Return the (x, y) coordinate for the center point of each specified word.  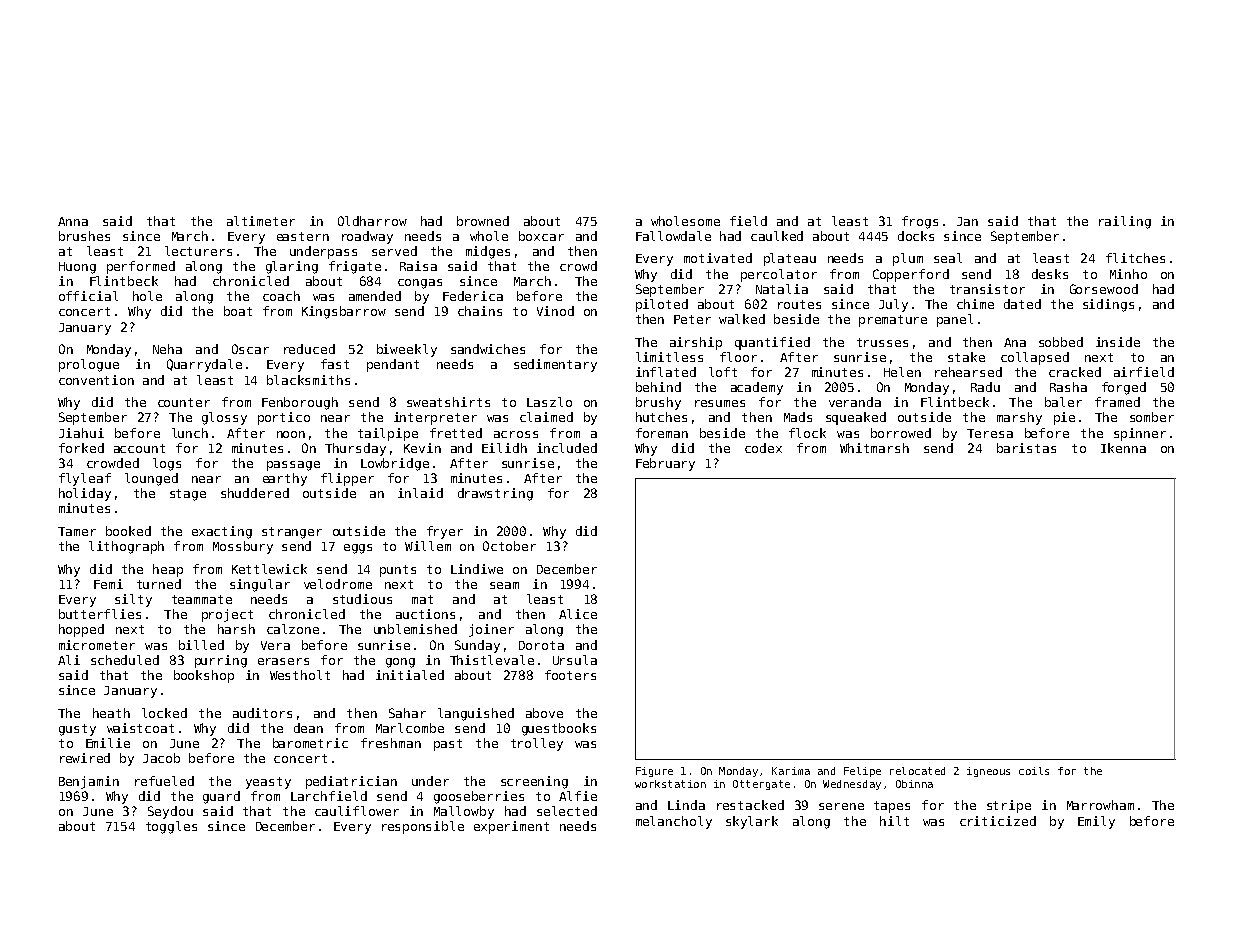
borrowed (901, 433)
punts (398, 571)
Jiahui (81, 433)
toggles (171, 827)
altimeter (261, 221)
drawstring (495, 494)
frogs (920, 222)
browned (483, 221)
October (509, 546)
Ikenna (1123, 448)
